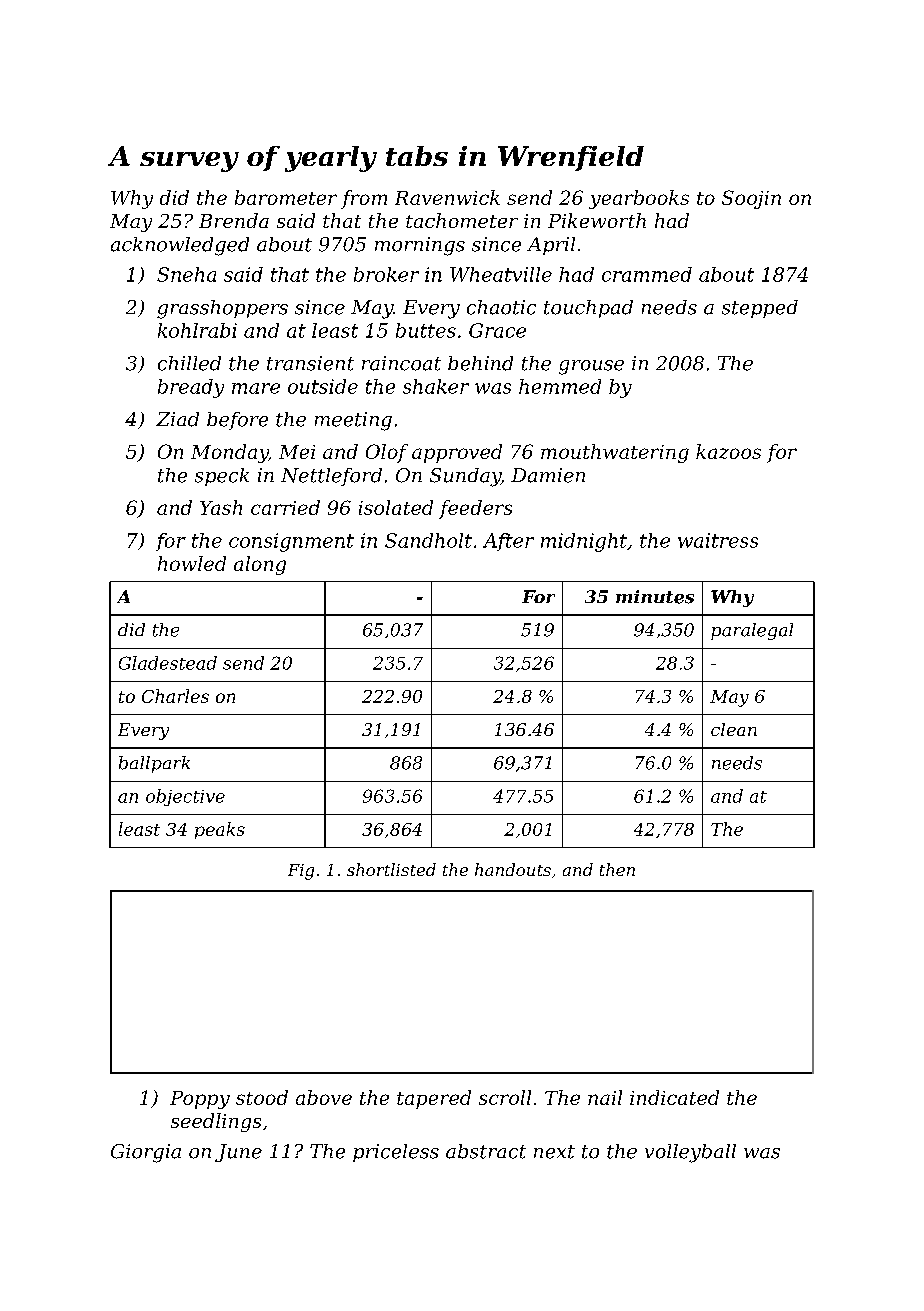  Describe the element at coordinates (364, 199) in the page. I see `from` at that location.
